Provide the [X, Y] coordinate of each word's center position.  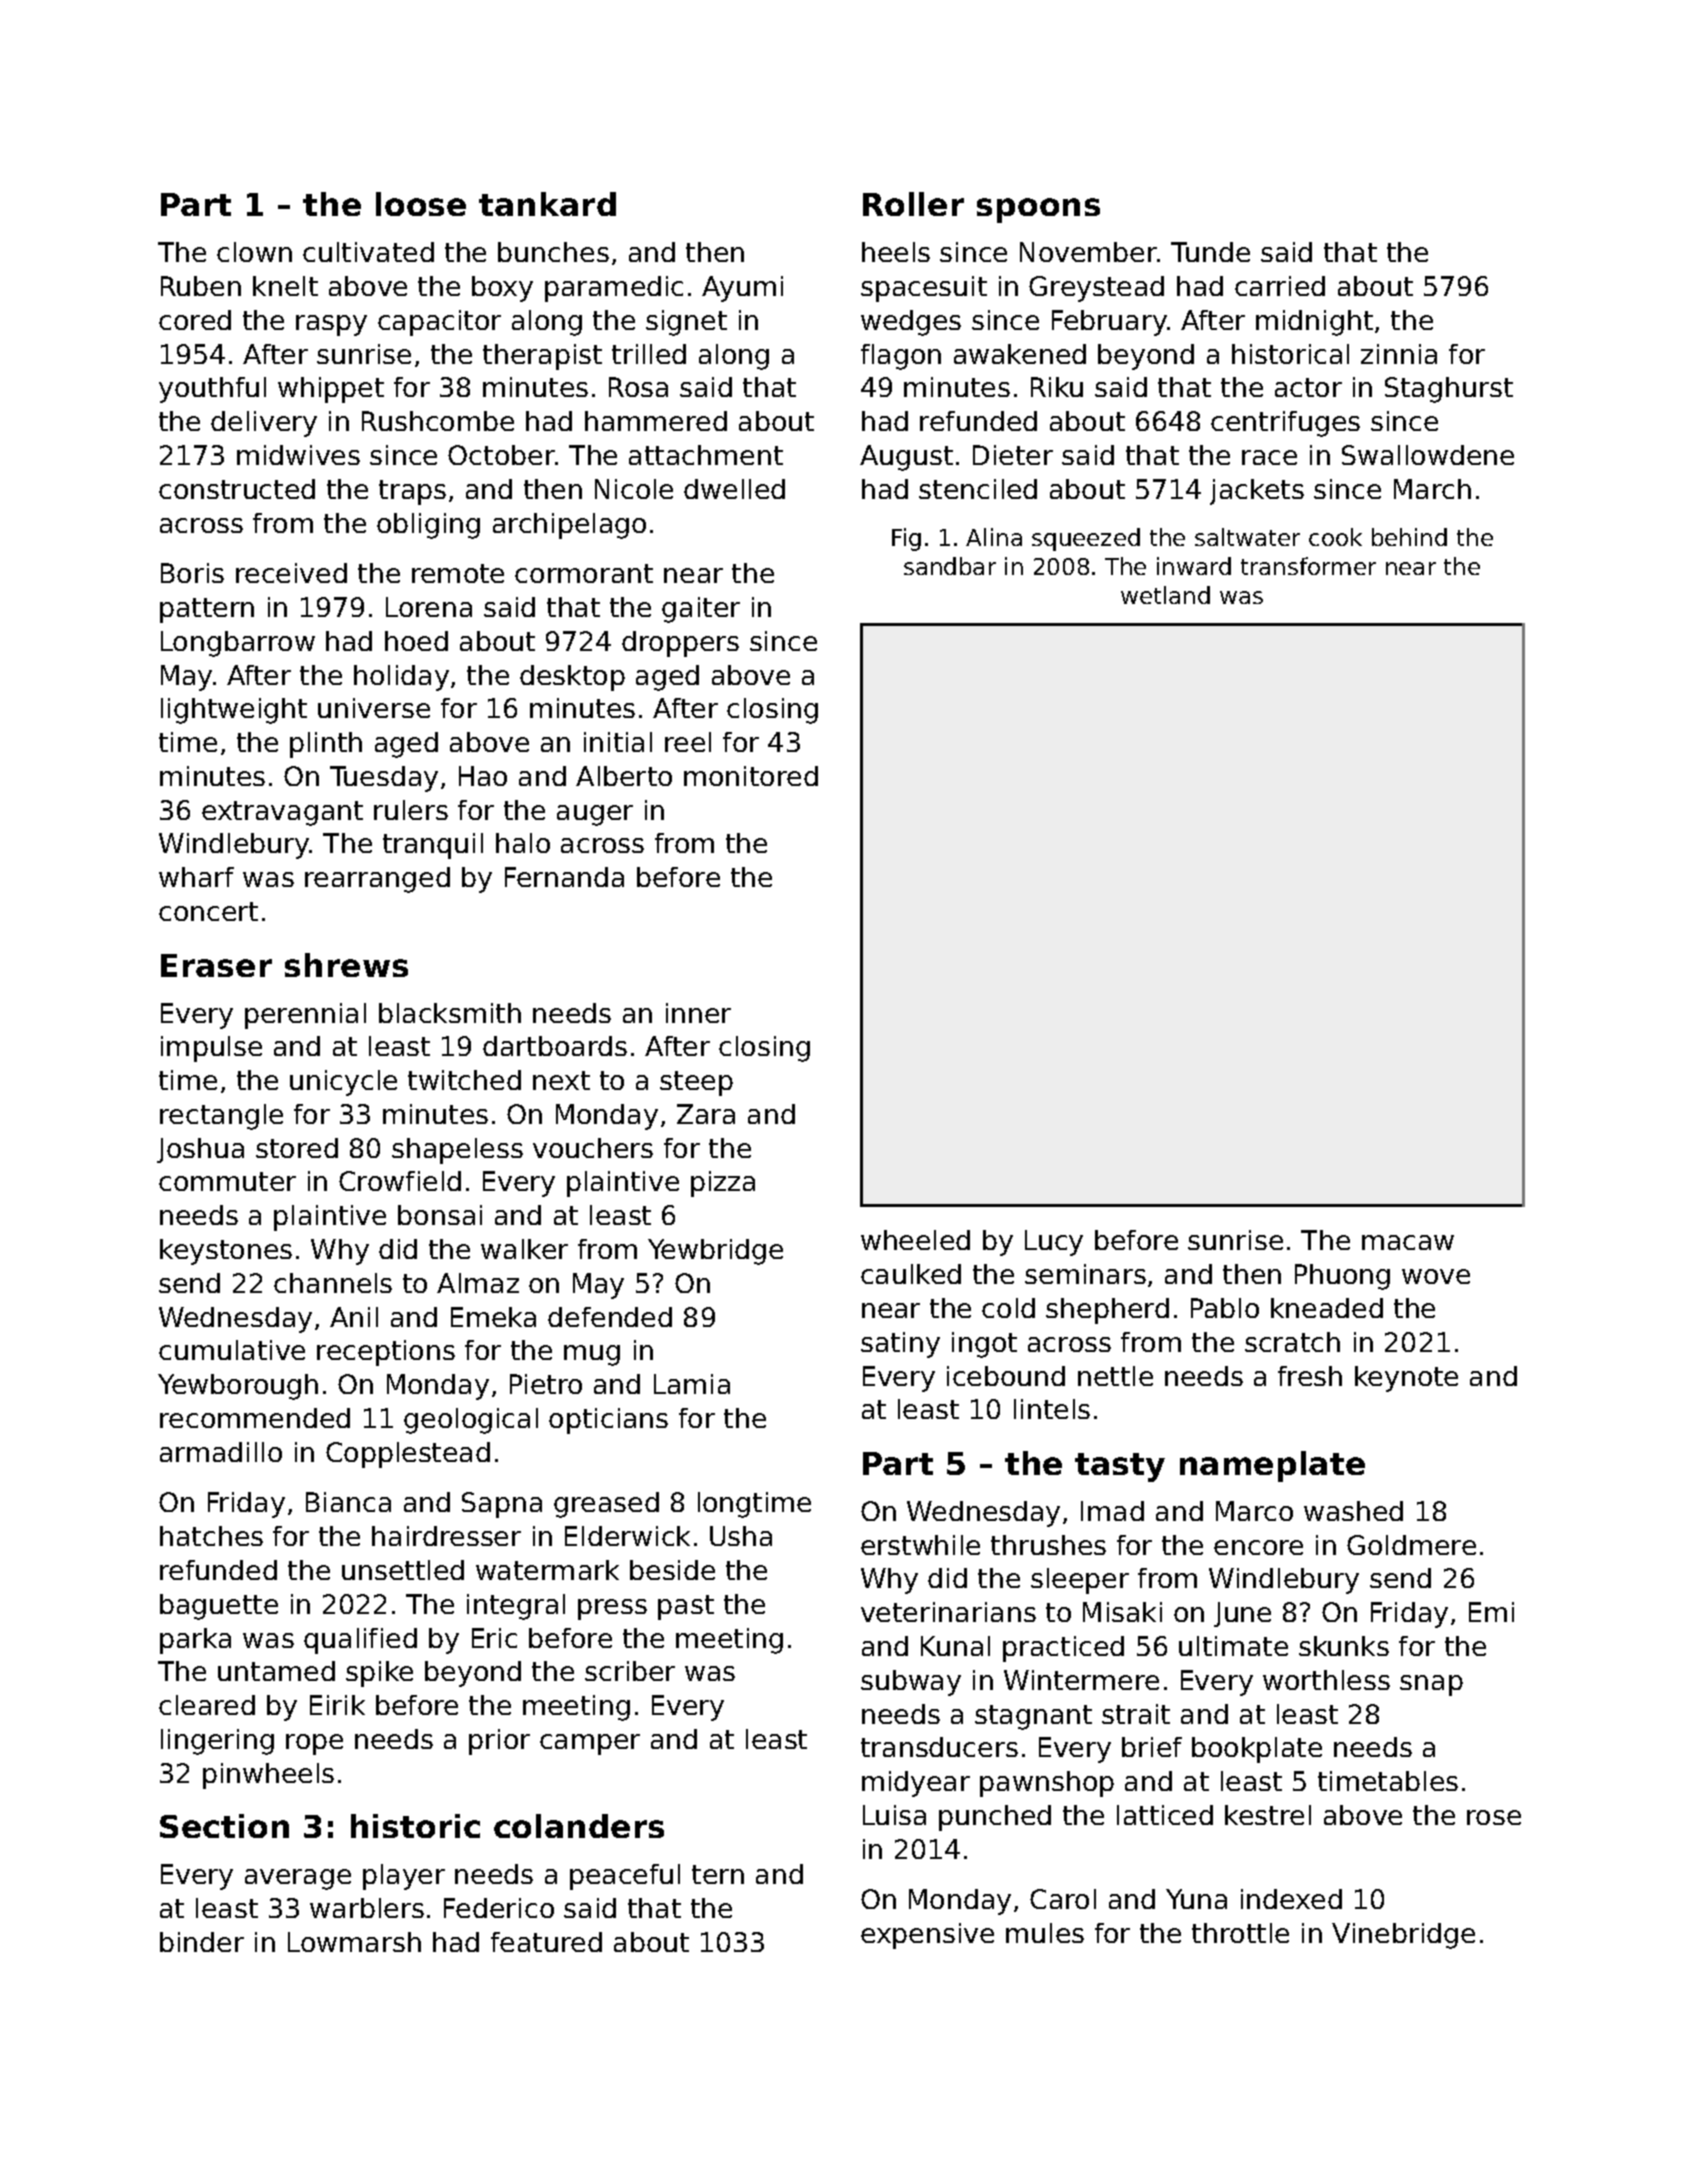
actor [1308, 387]
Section [224, 1826]
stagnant [1033, 1717]
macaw [1408, 1242]
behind [1409, 537]
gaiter [701, 610]
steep [696, 1083]
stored [297, 1148]
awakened [1020, 354]
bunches [553, 252]
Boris [192, 573]
